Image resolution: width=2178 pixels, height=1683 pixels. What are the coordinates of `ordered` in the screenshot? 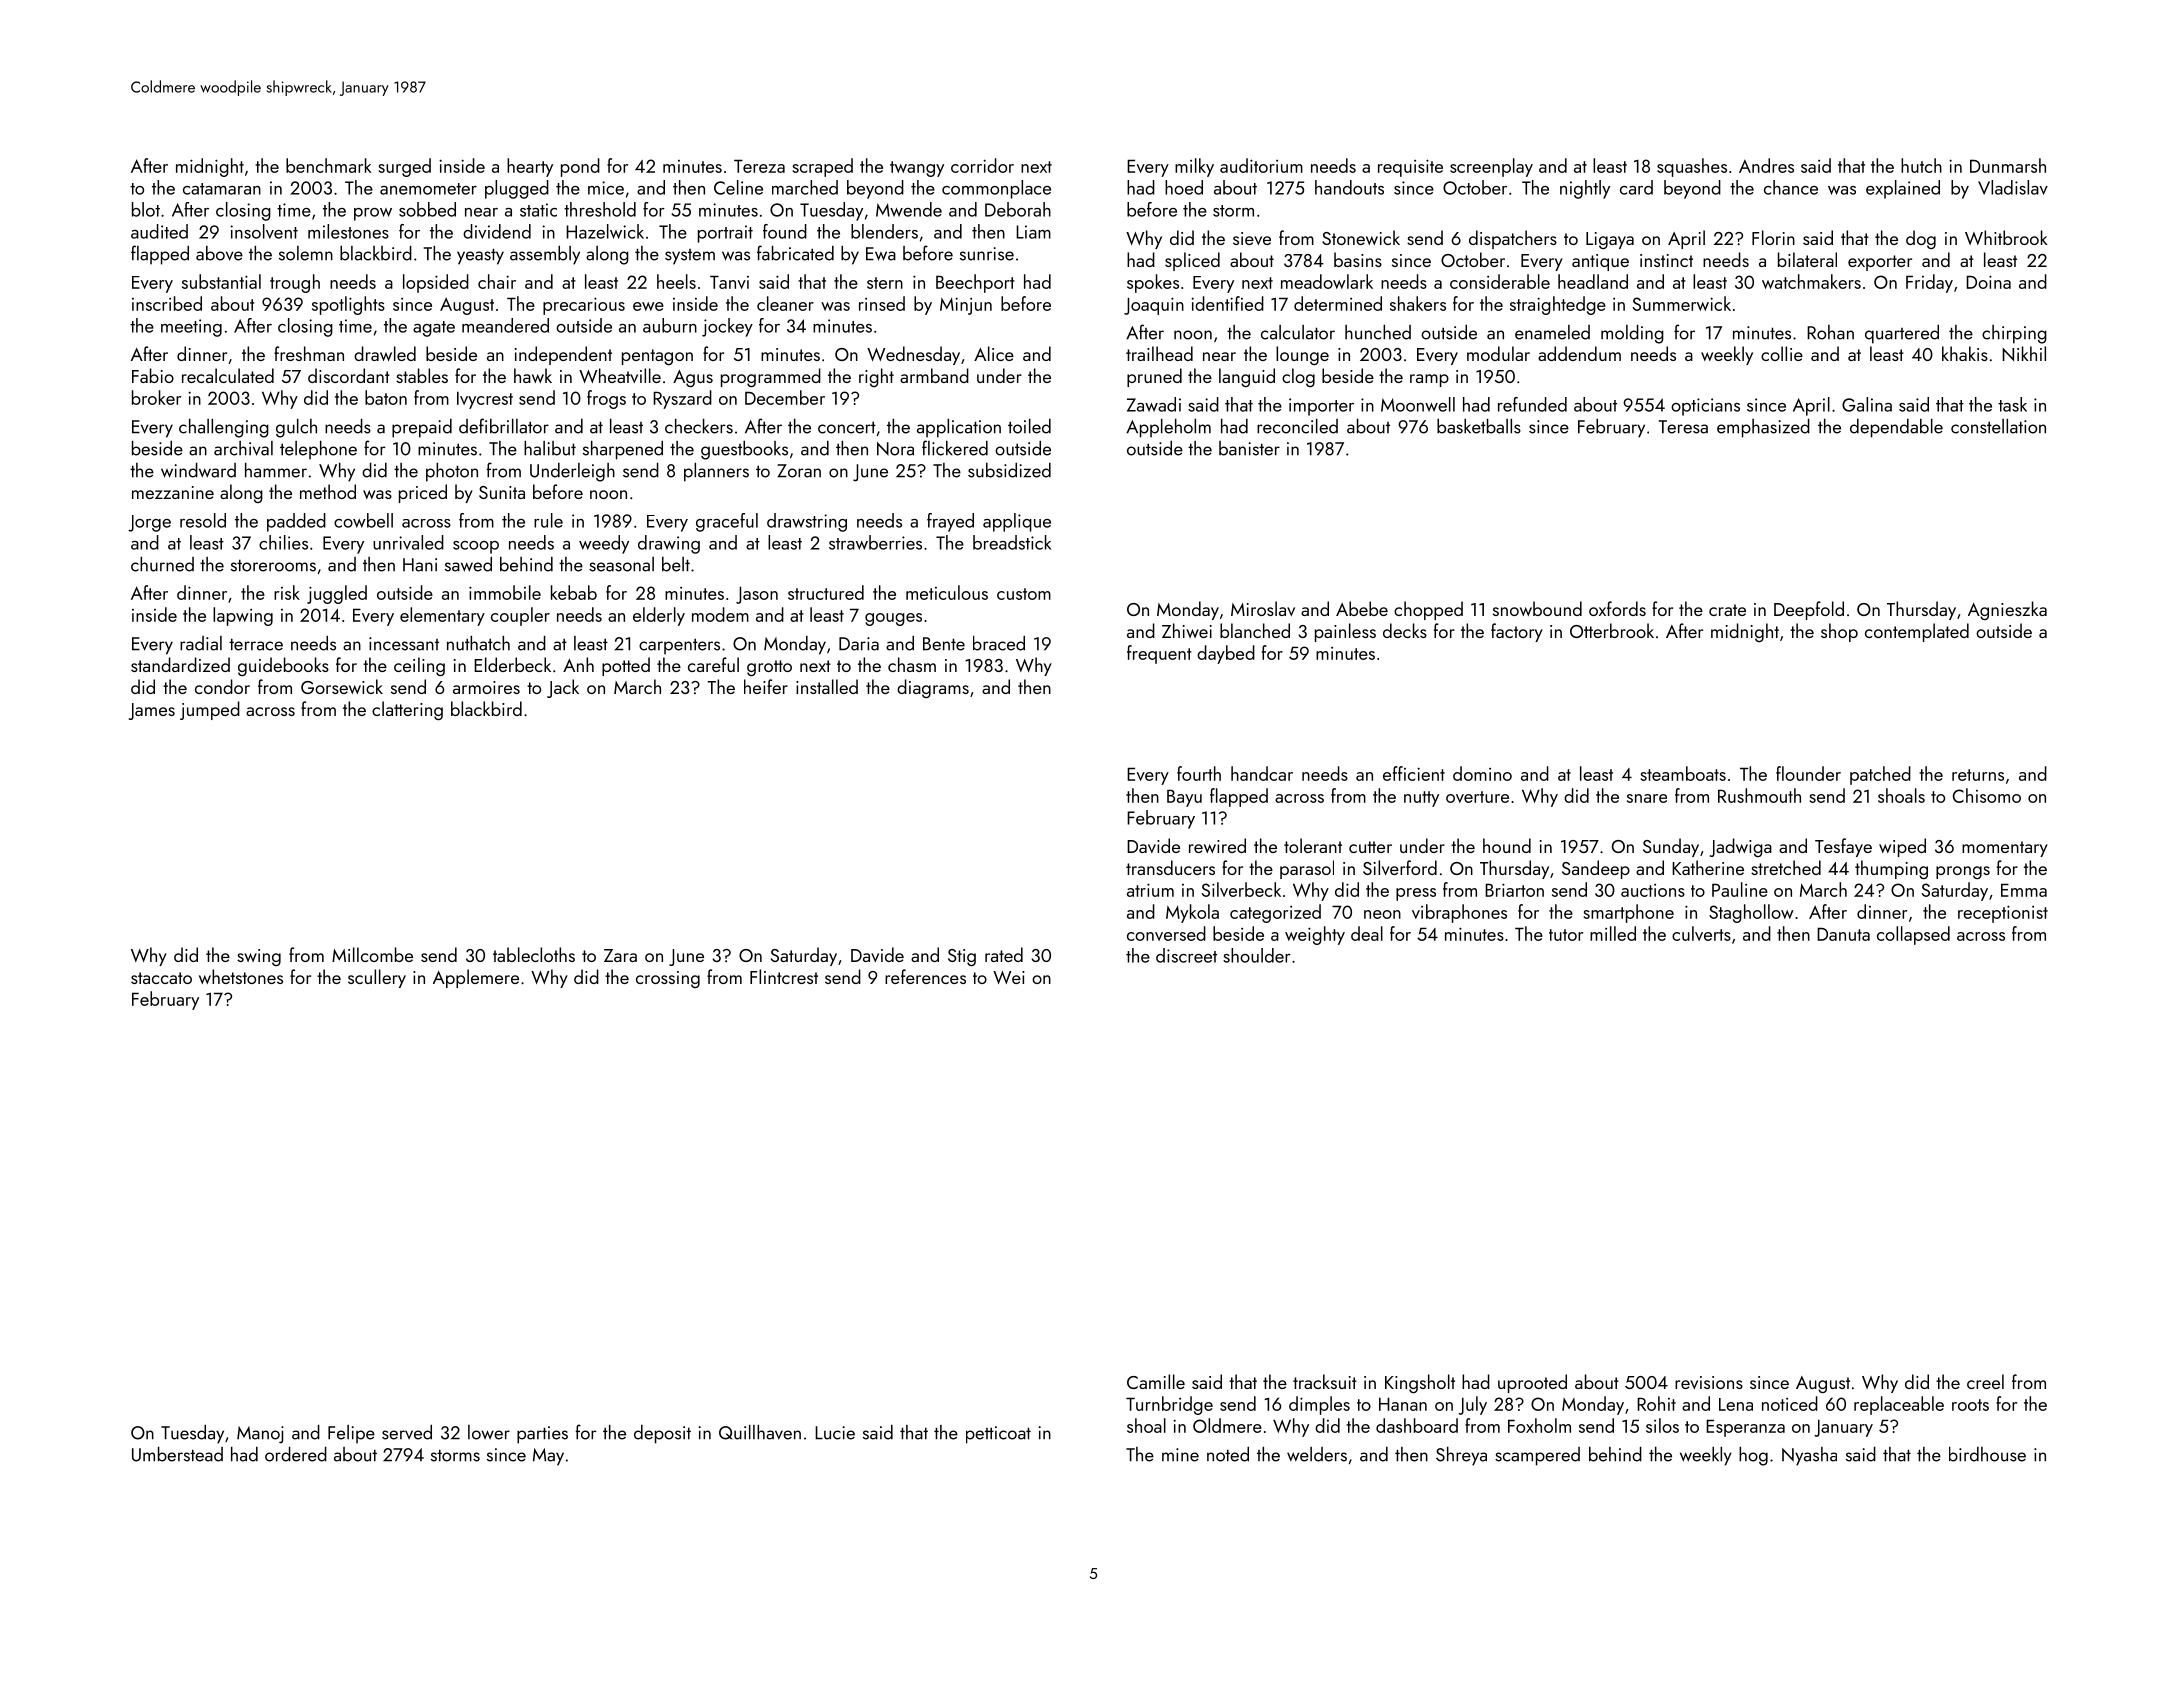 It's located at (296, 1454).
